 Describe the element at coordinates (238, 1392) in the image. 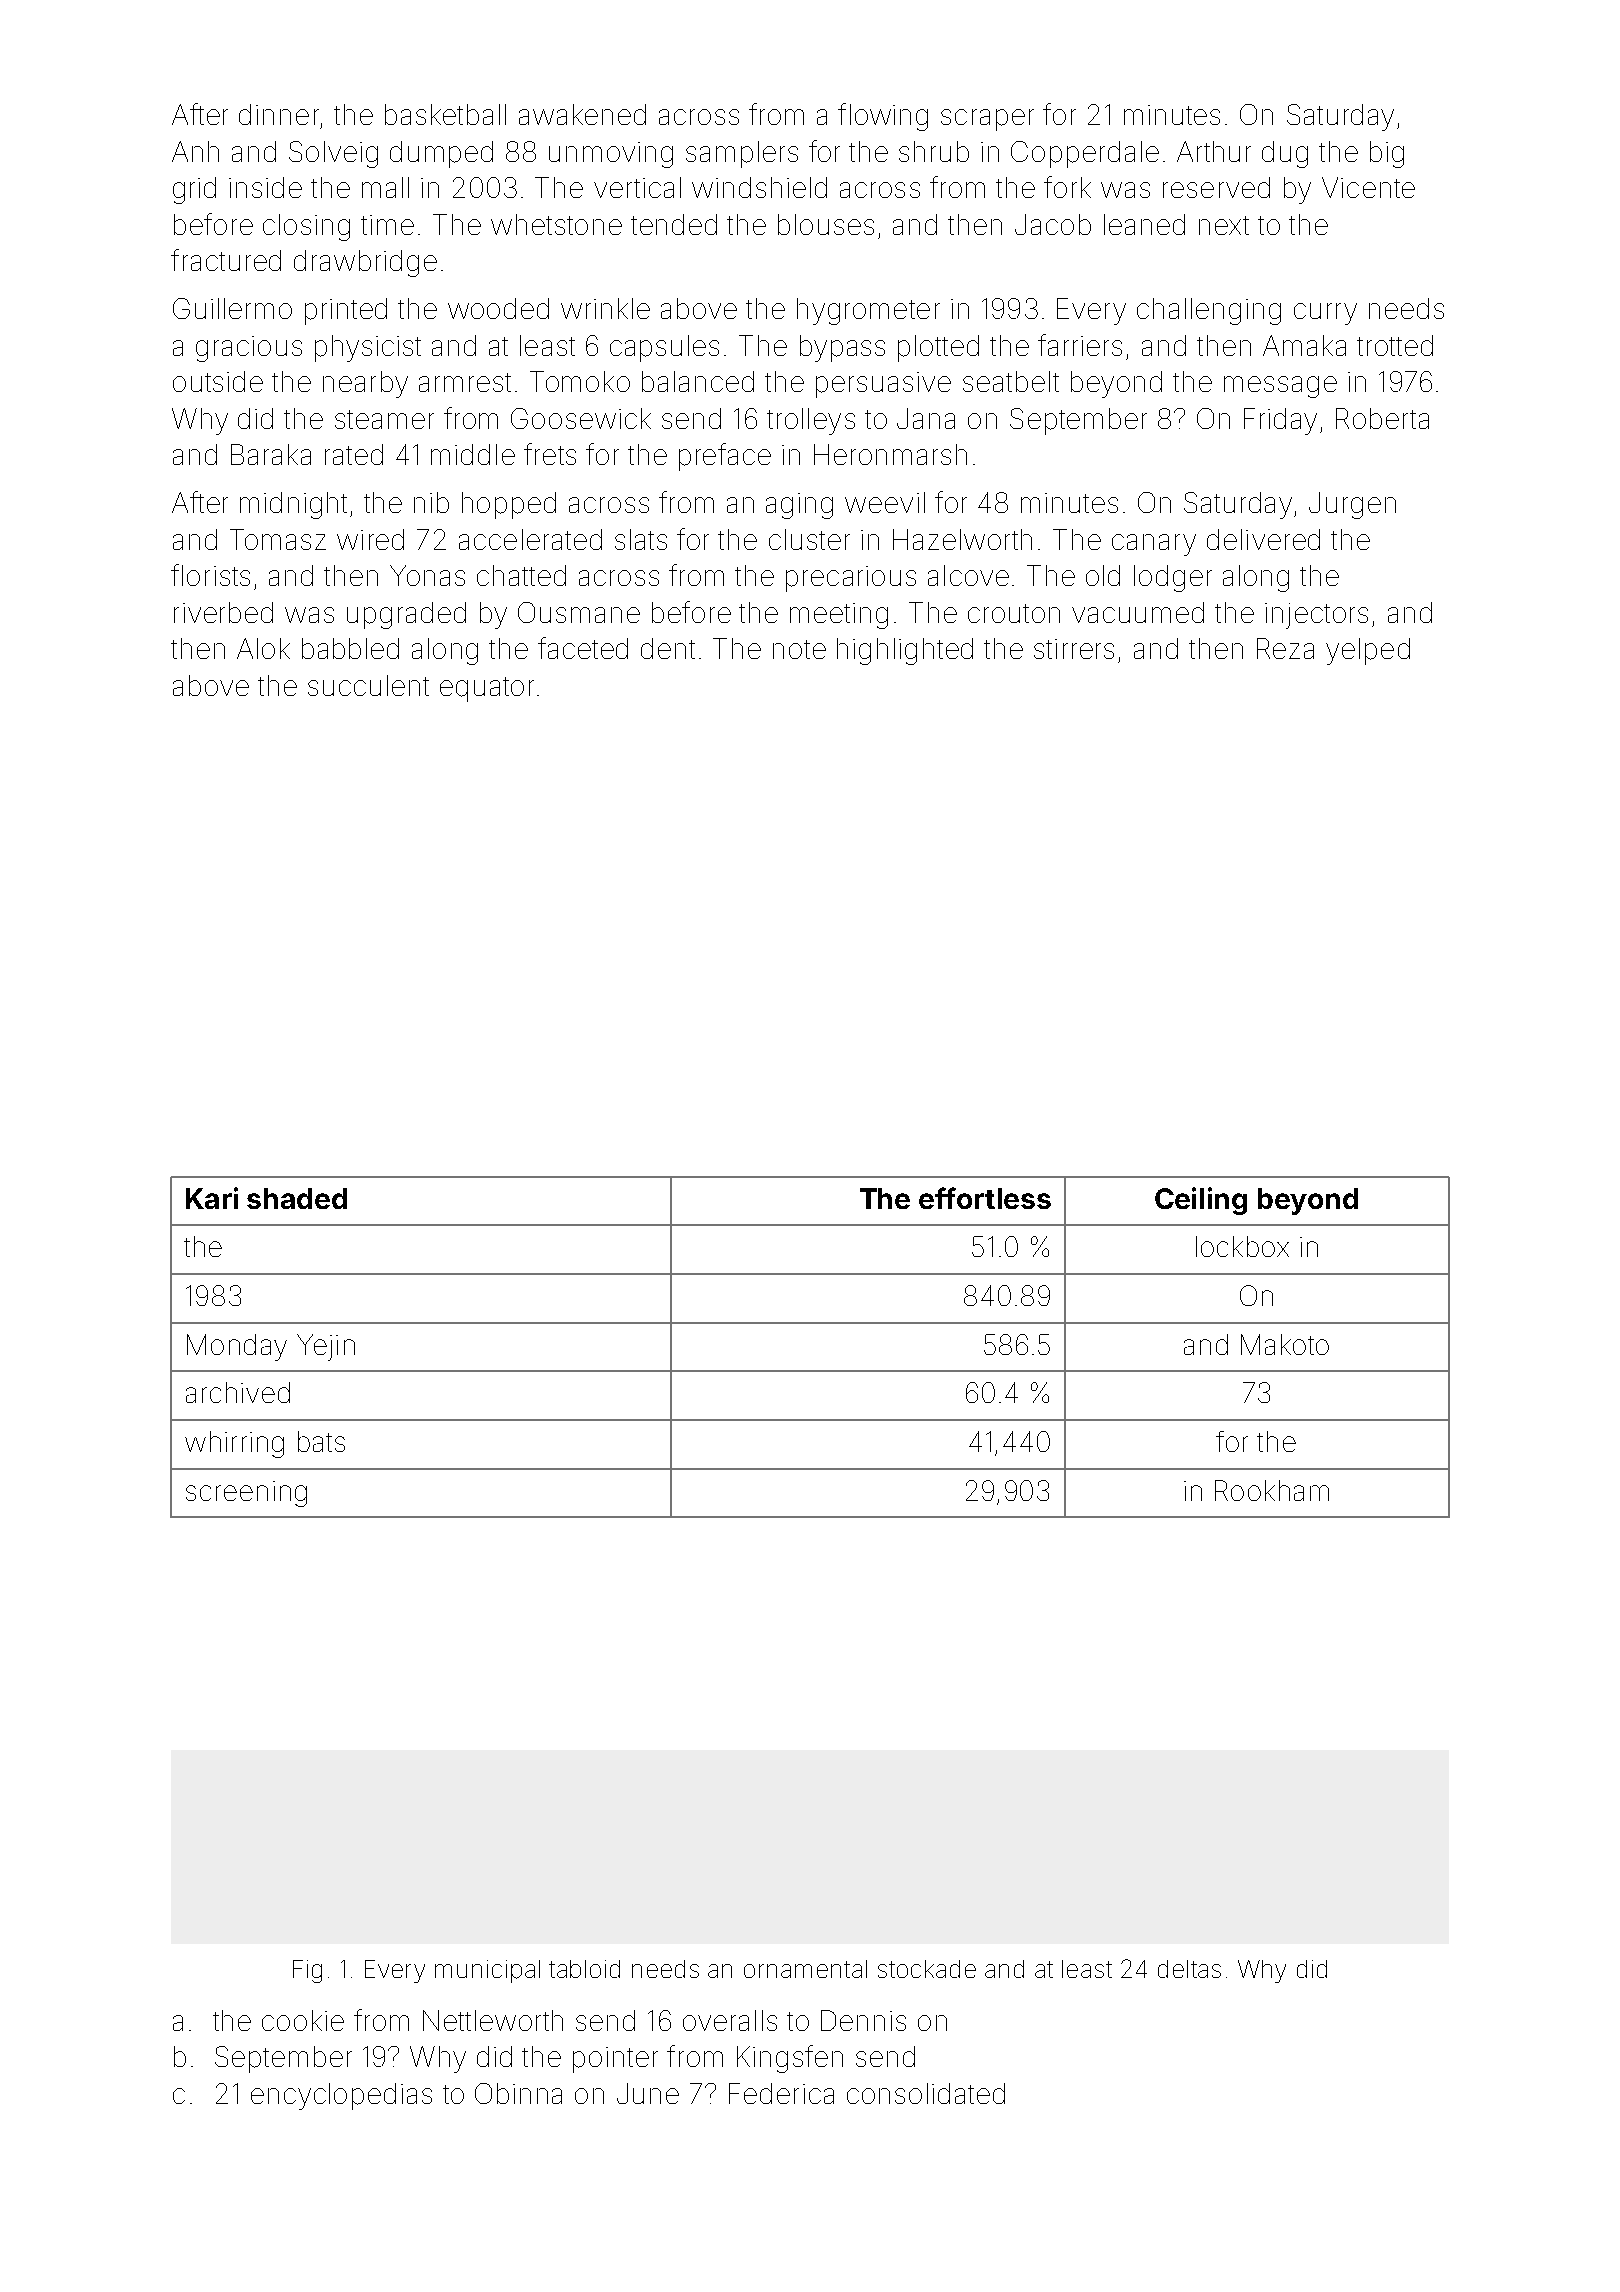

I see `archived` at that location.
